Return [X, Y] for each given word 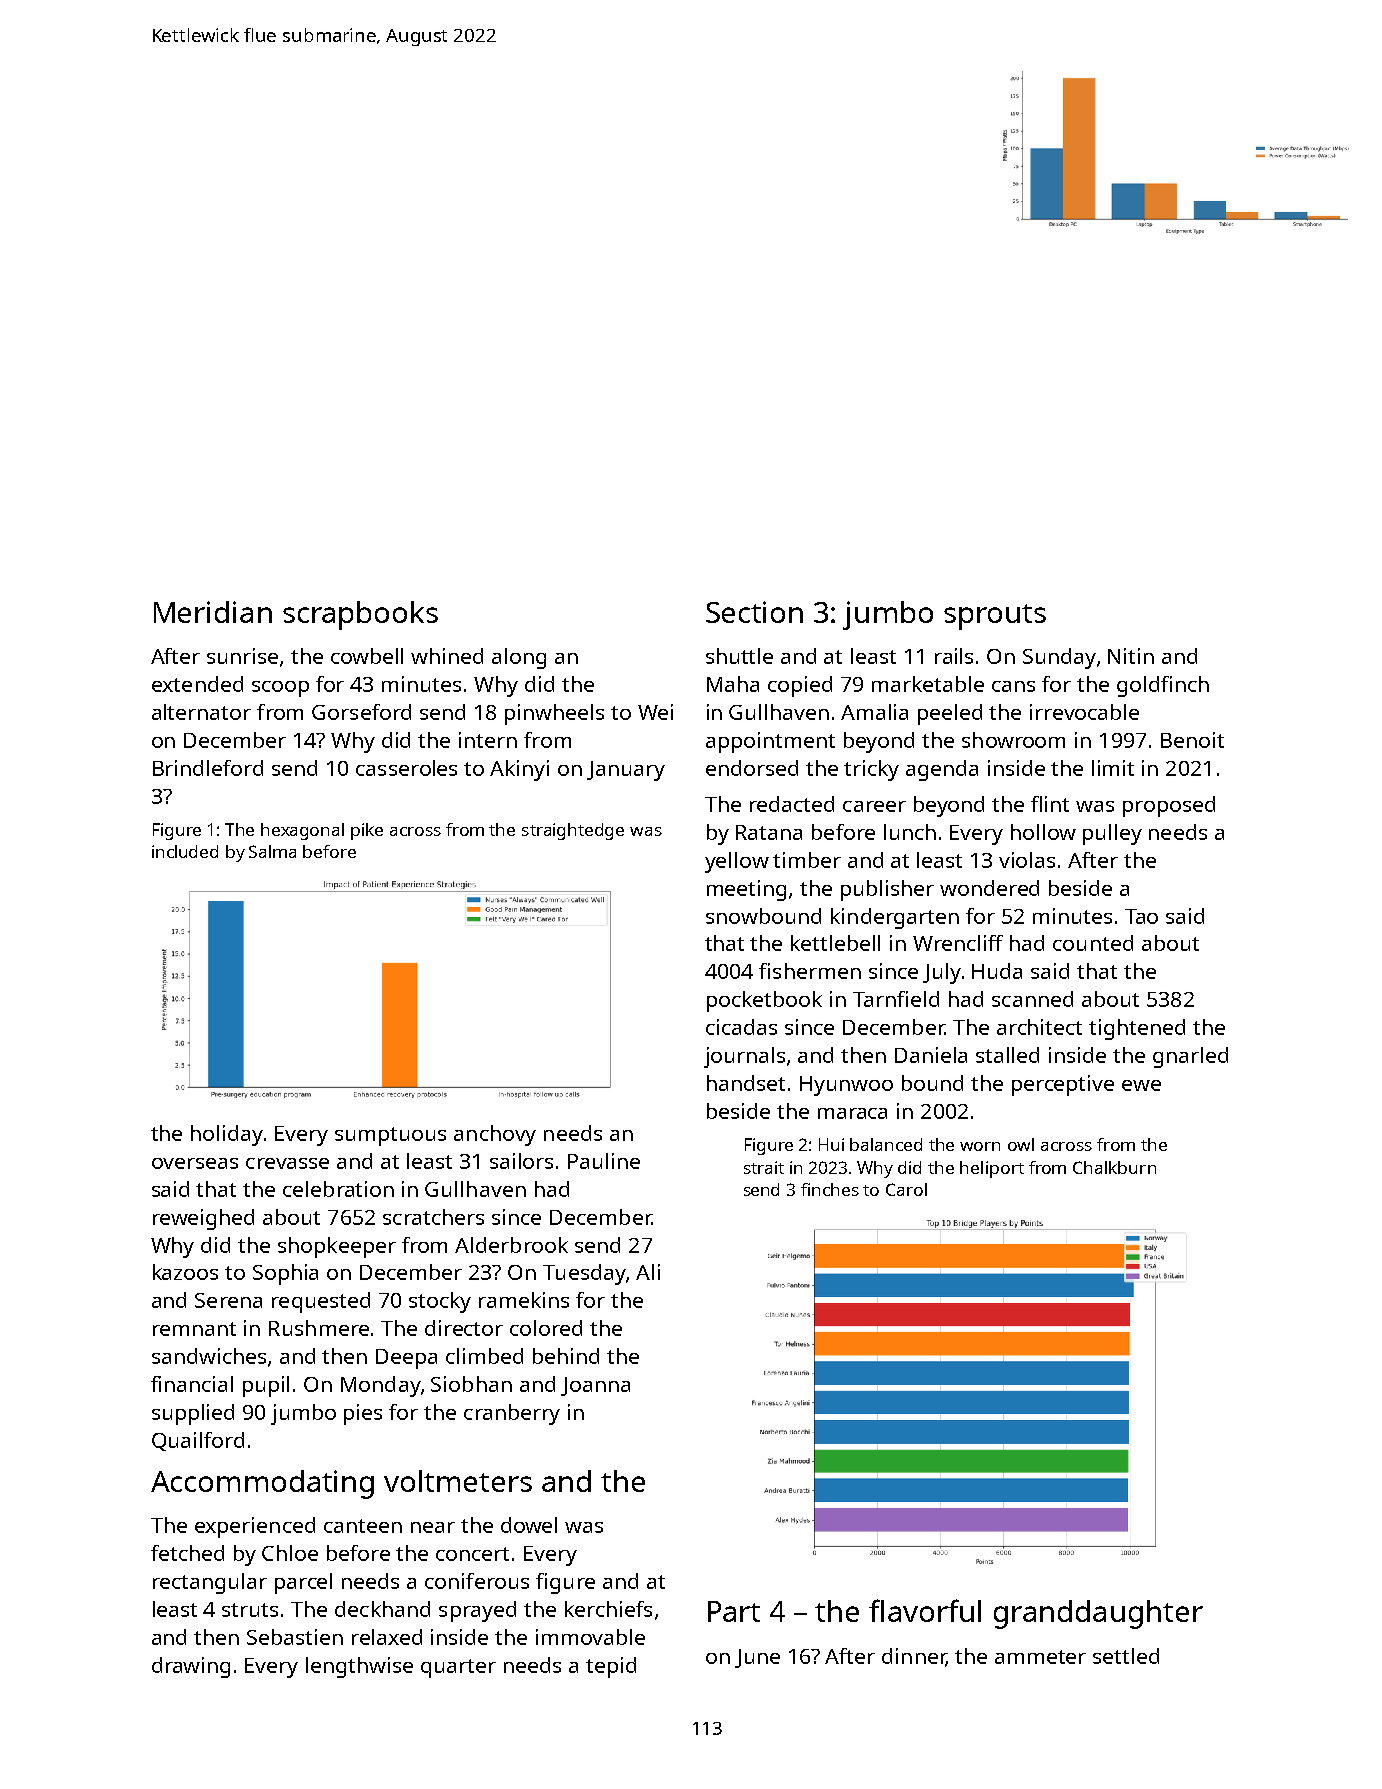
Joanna [595, 1386]
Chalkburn [1114, 1167]
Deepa [406, 1359]
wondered [989, 888]
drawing [191, 1667]
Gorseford [361, 712]
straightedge [573, 831]
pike [367, 831]
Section [754, 612]
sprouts [995, 617]
